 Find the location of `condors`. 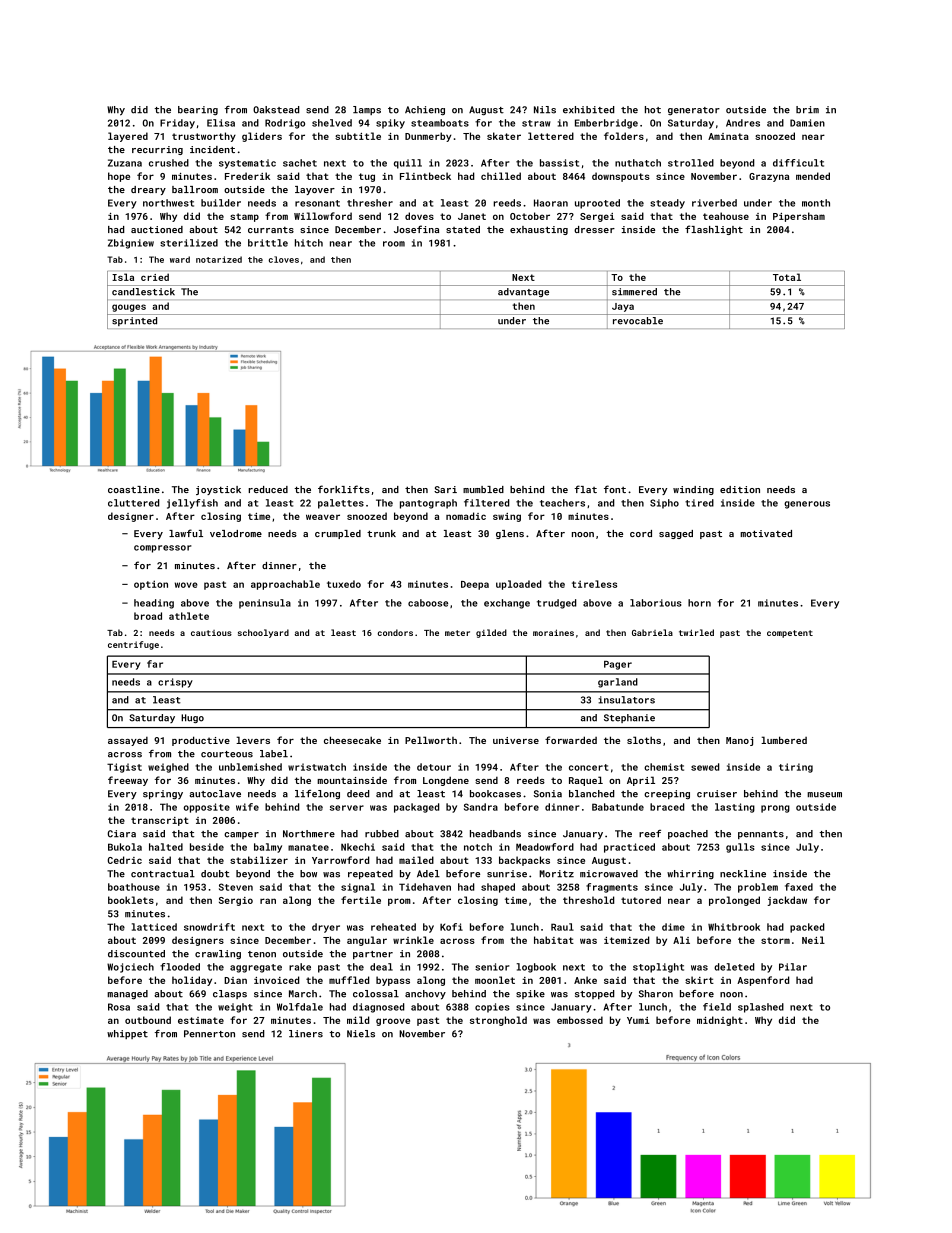

condors is located at coordinates (395, 632).
